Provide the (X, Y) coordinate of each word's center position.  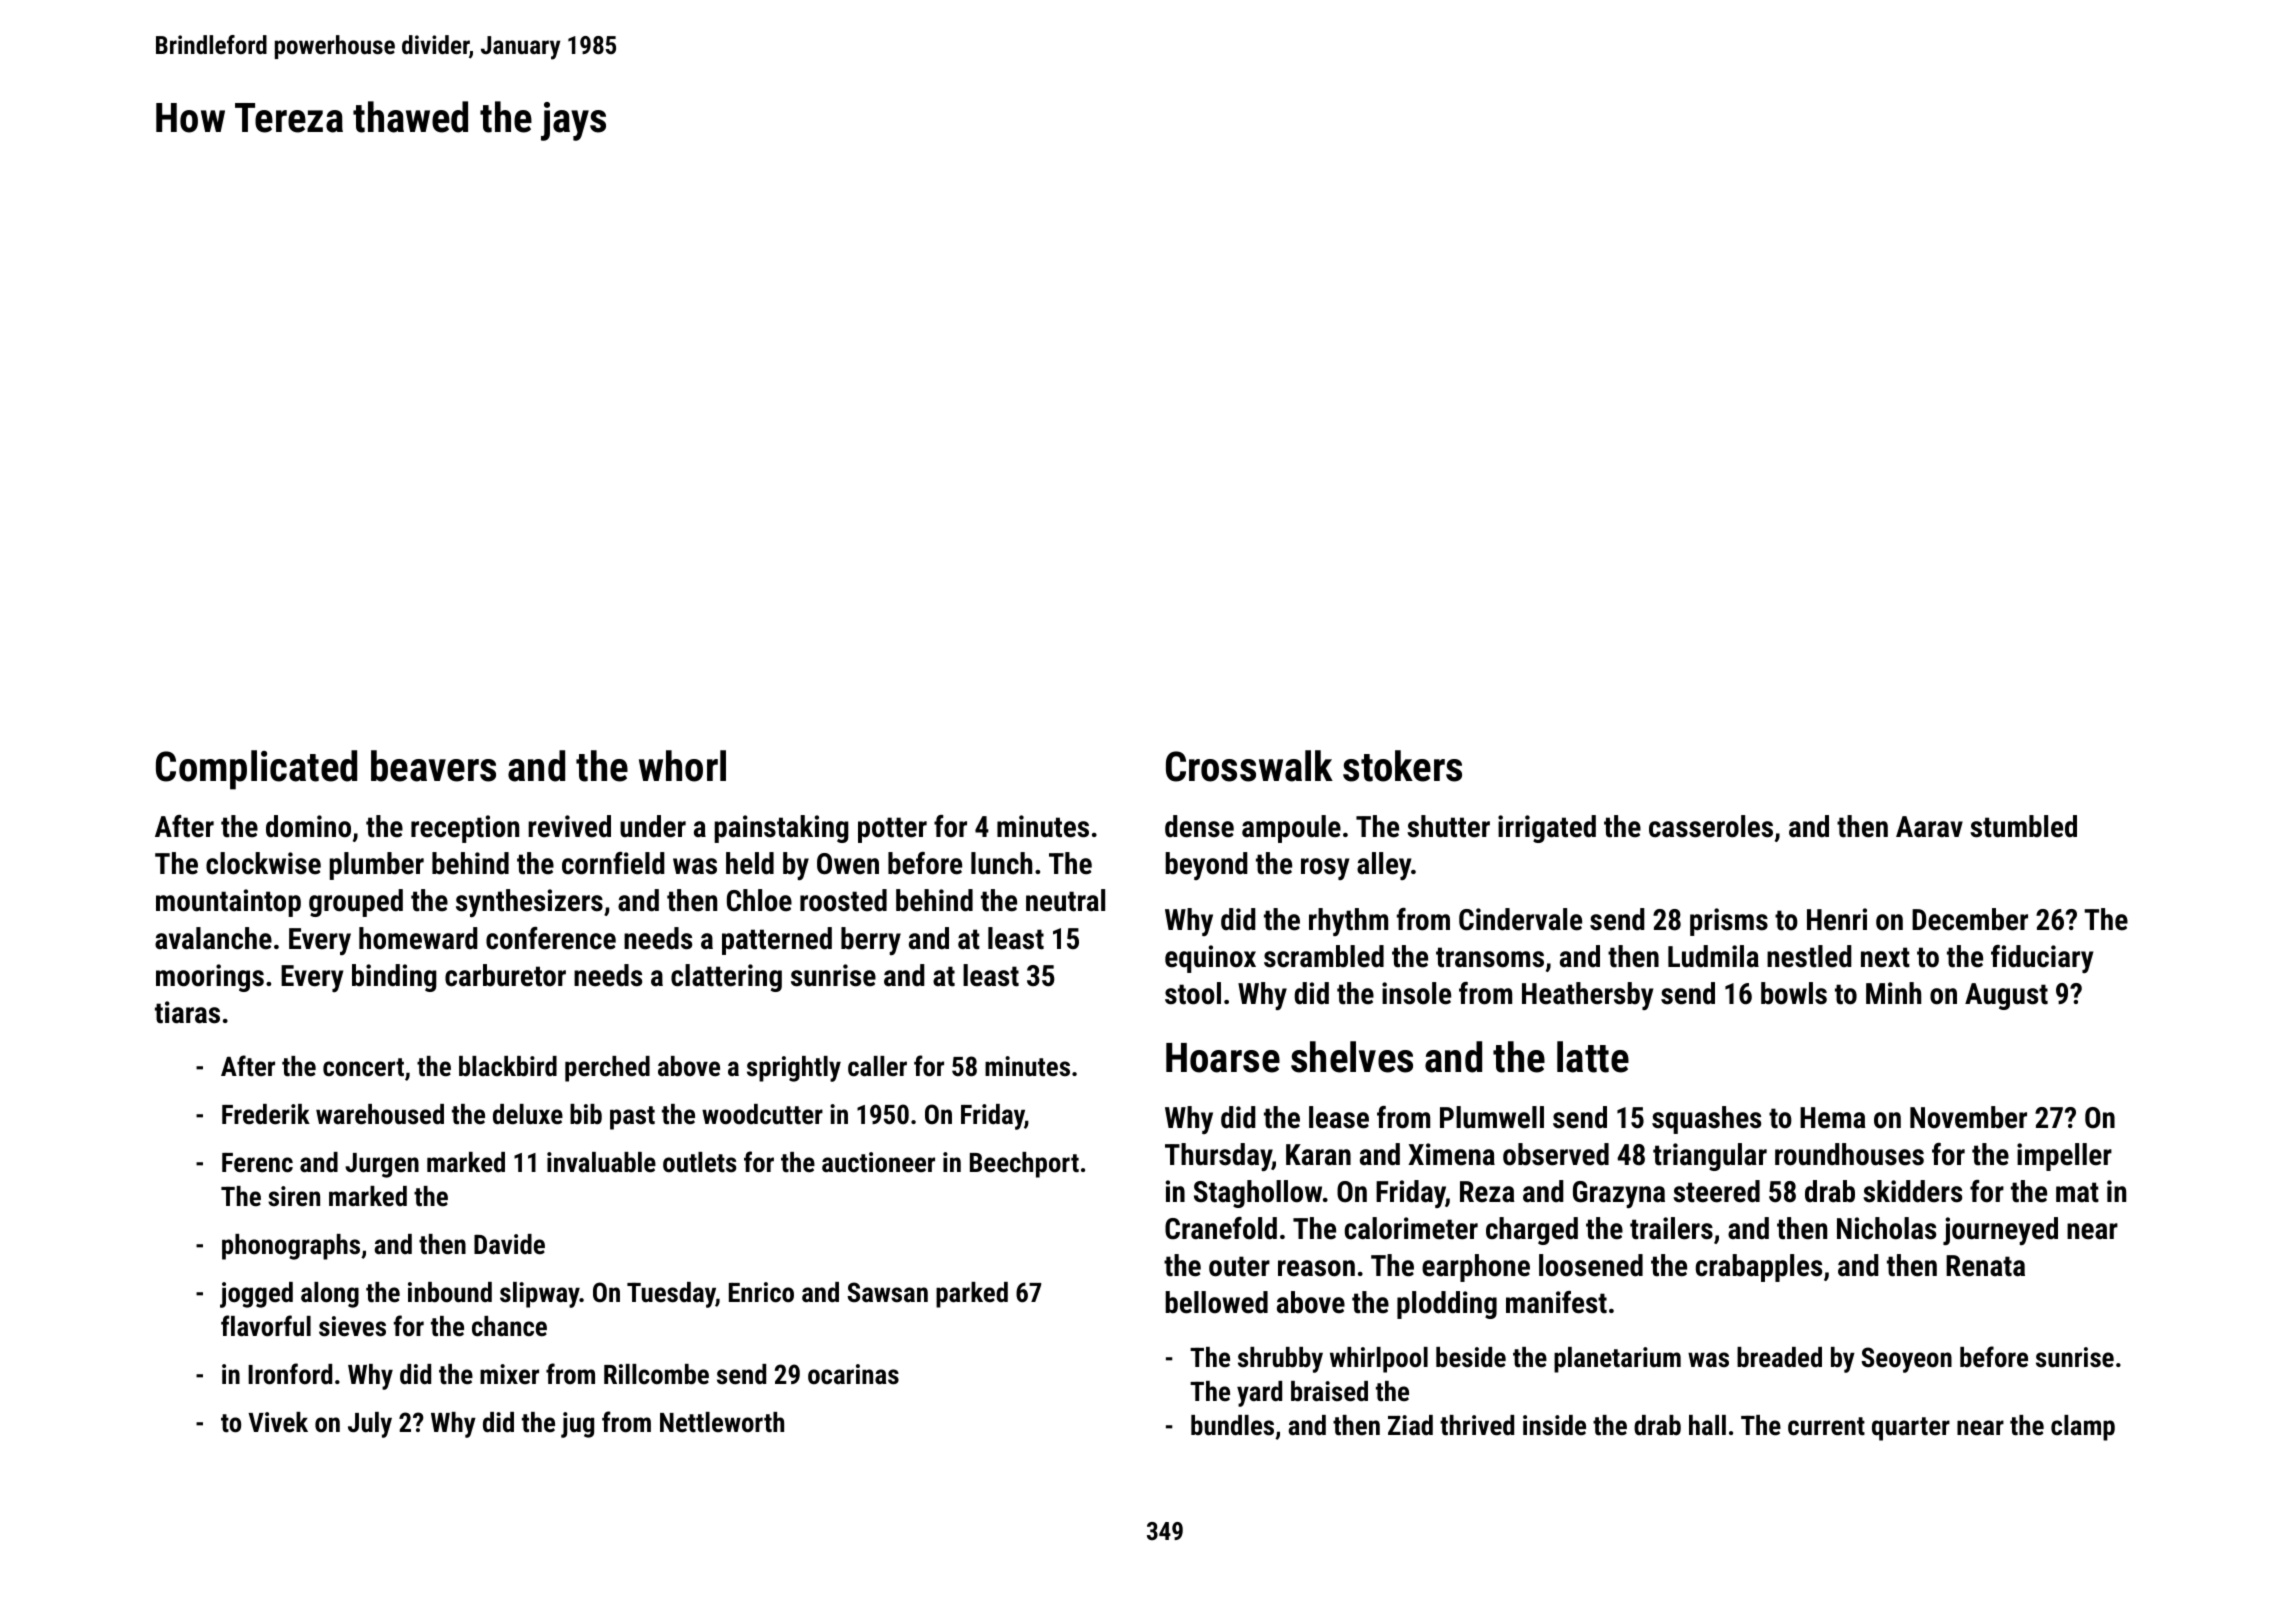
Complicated (256, 770)
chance (509, 1326)
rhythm (1348, 922)
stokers (1402, 766)
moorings (210, 978)
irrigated (1547, 829)
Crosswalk (1249, 766)
